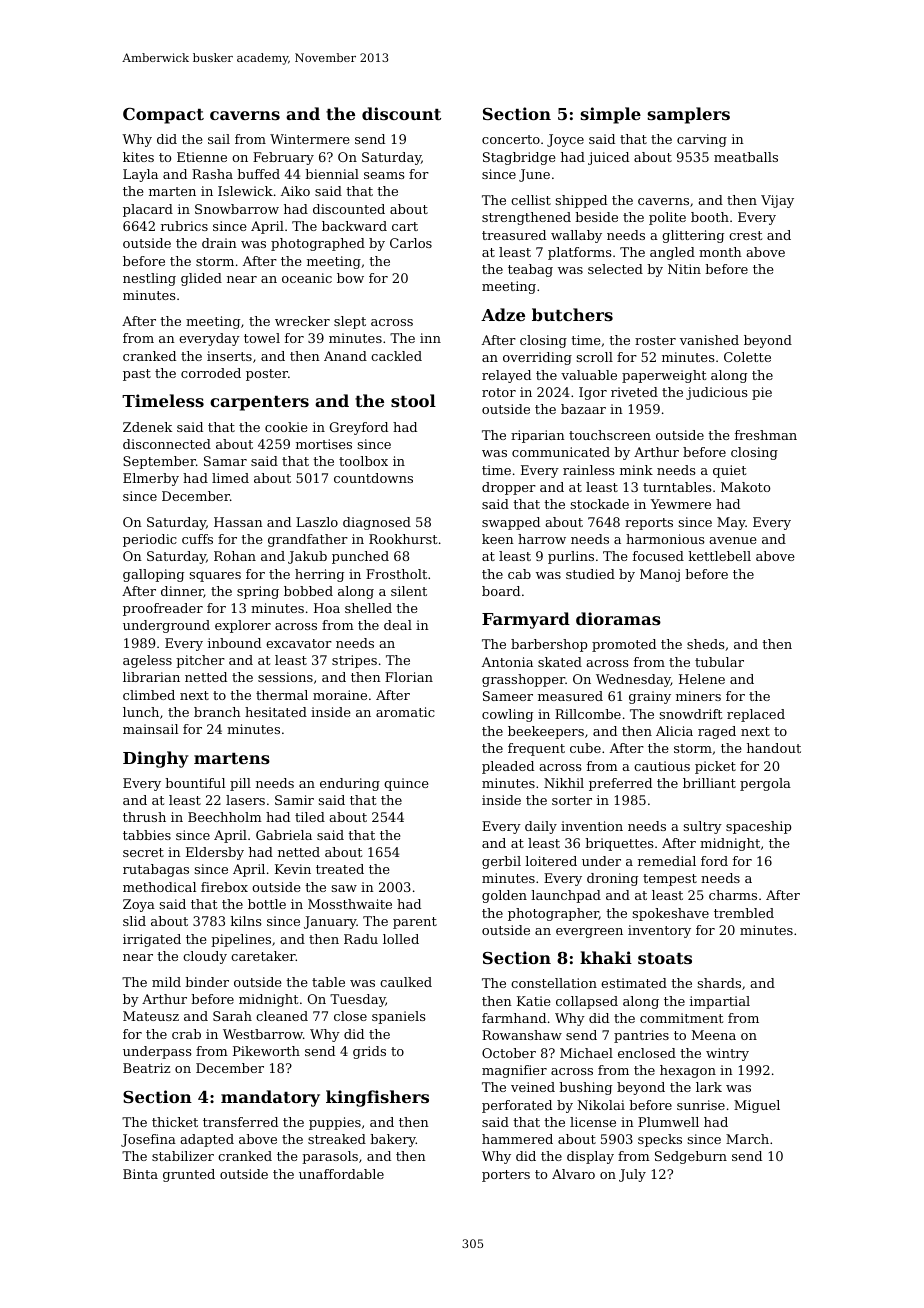  What do you see at coordinates (703, 827) in the screenshot?
I see `sultry` at bounding box center [703, 827].
